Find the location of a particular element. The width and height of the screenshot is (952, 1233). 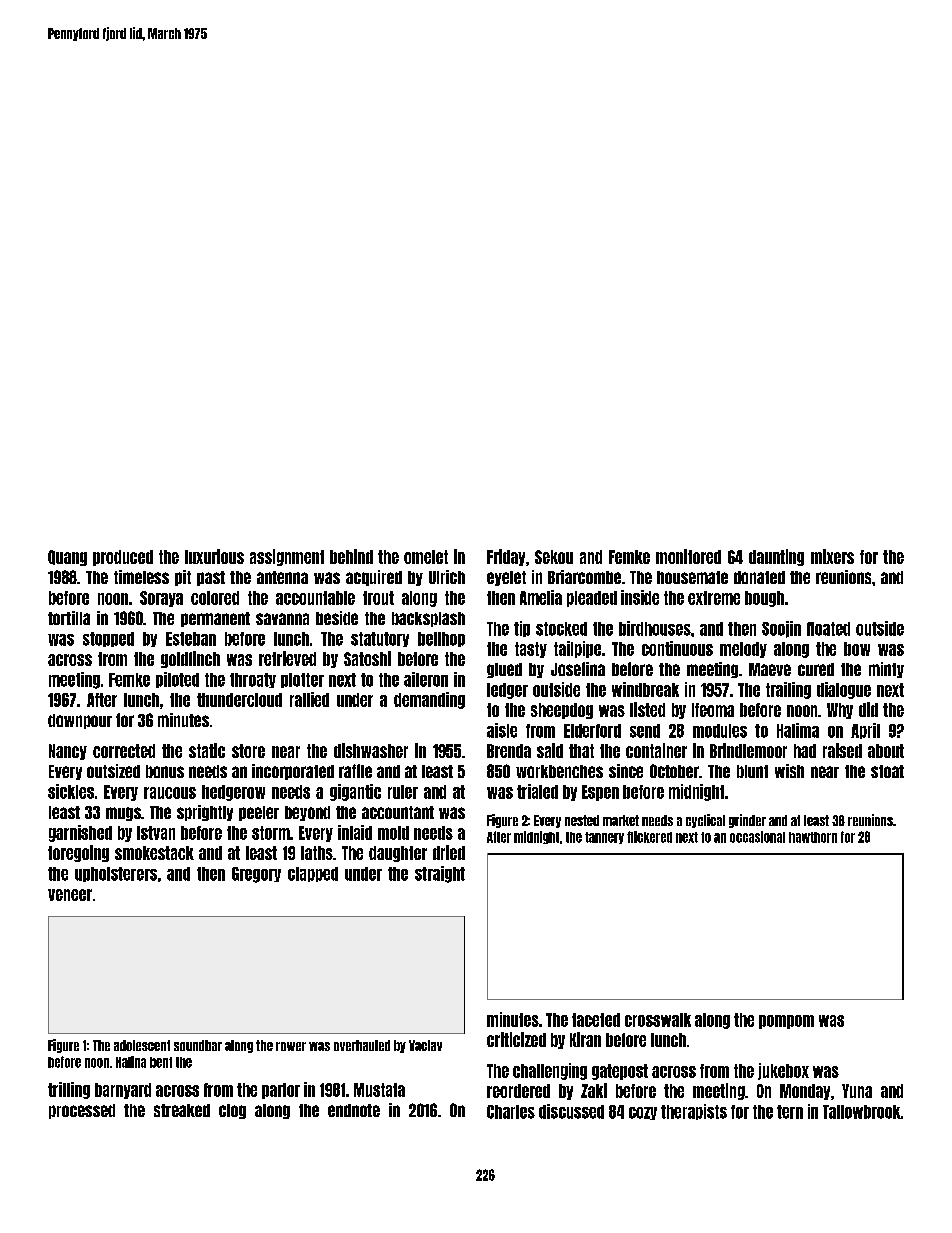

Quang is located at coordinates (67, 558).
